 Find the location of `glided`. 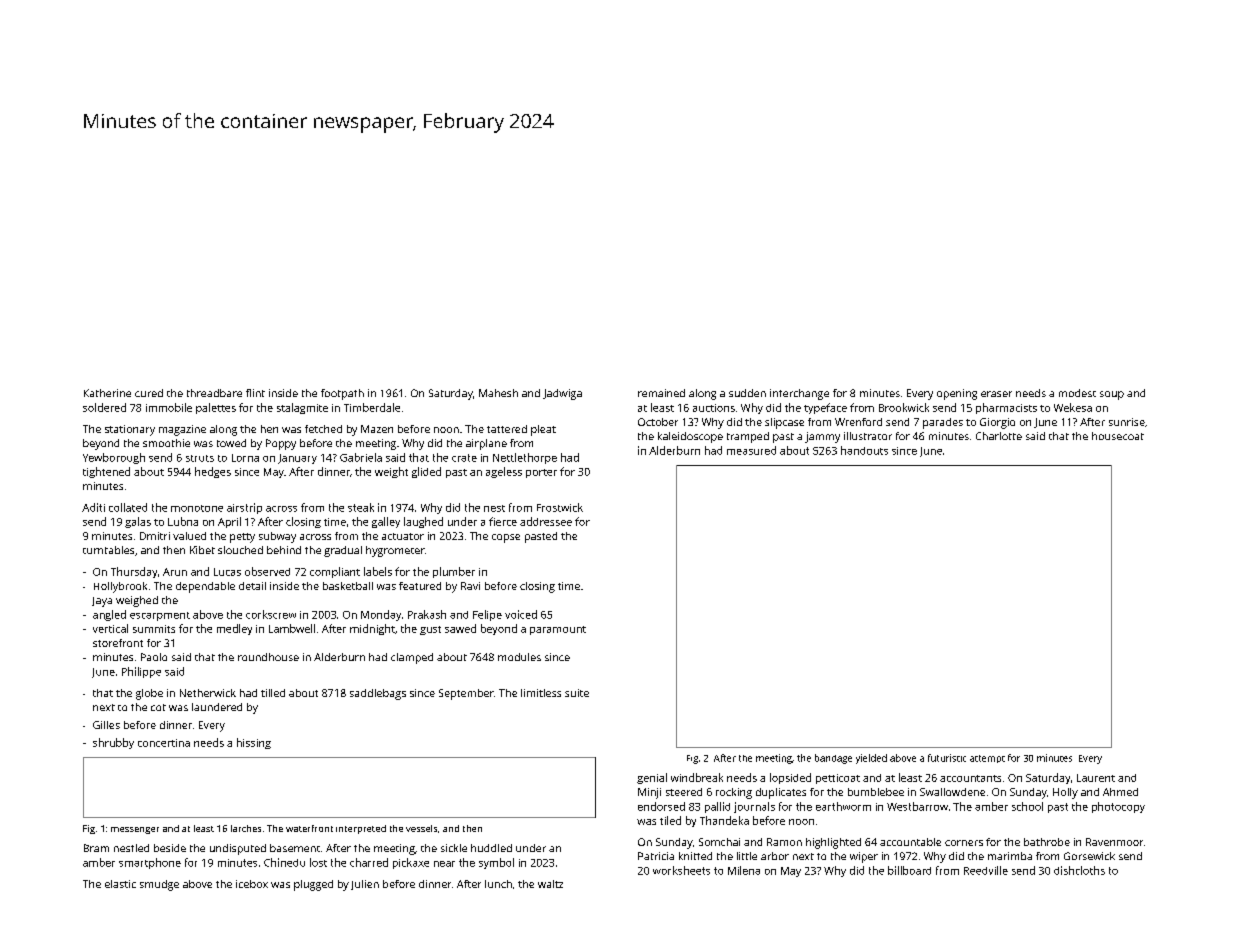

glided is located at coordinates (426, 472).
